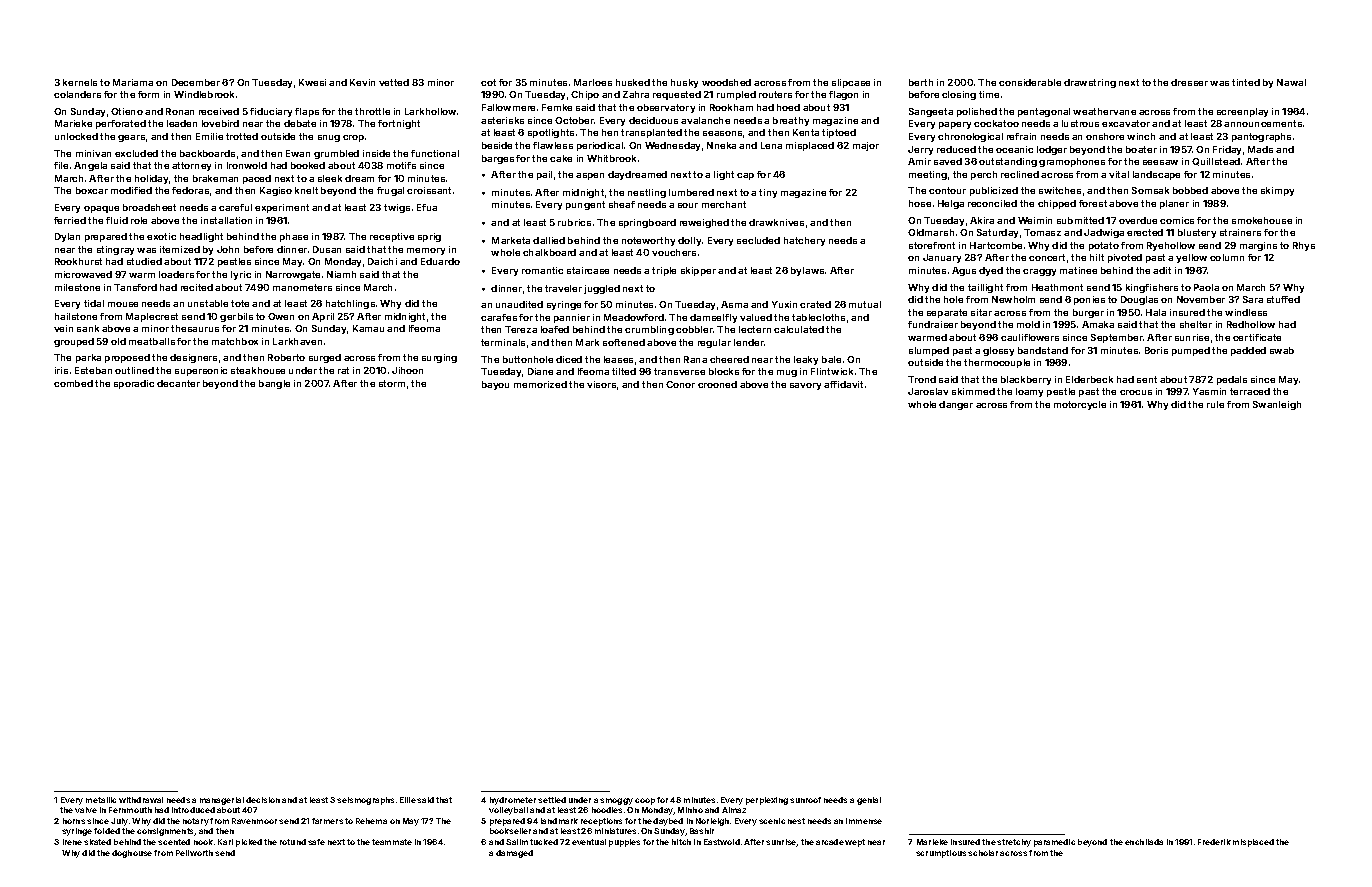  Describe the element at coordinates (807, 271) in the screenshot. I see `bylaws` at that location.
